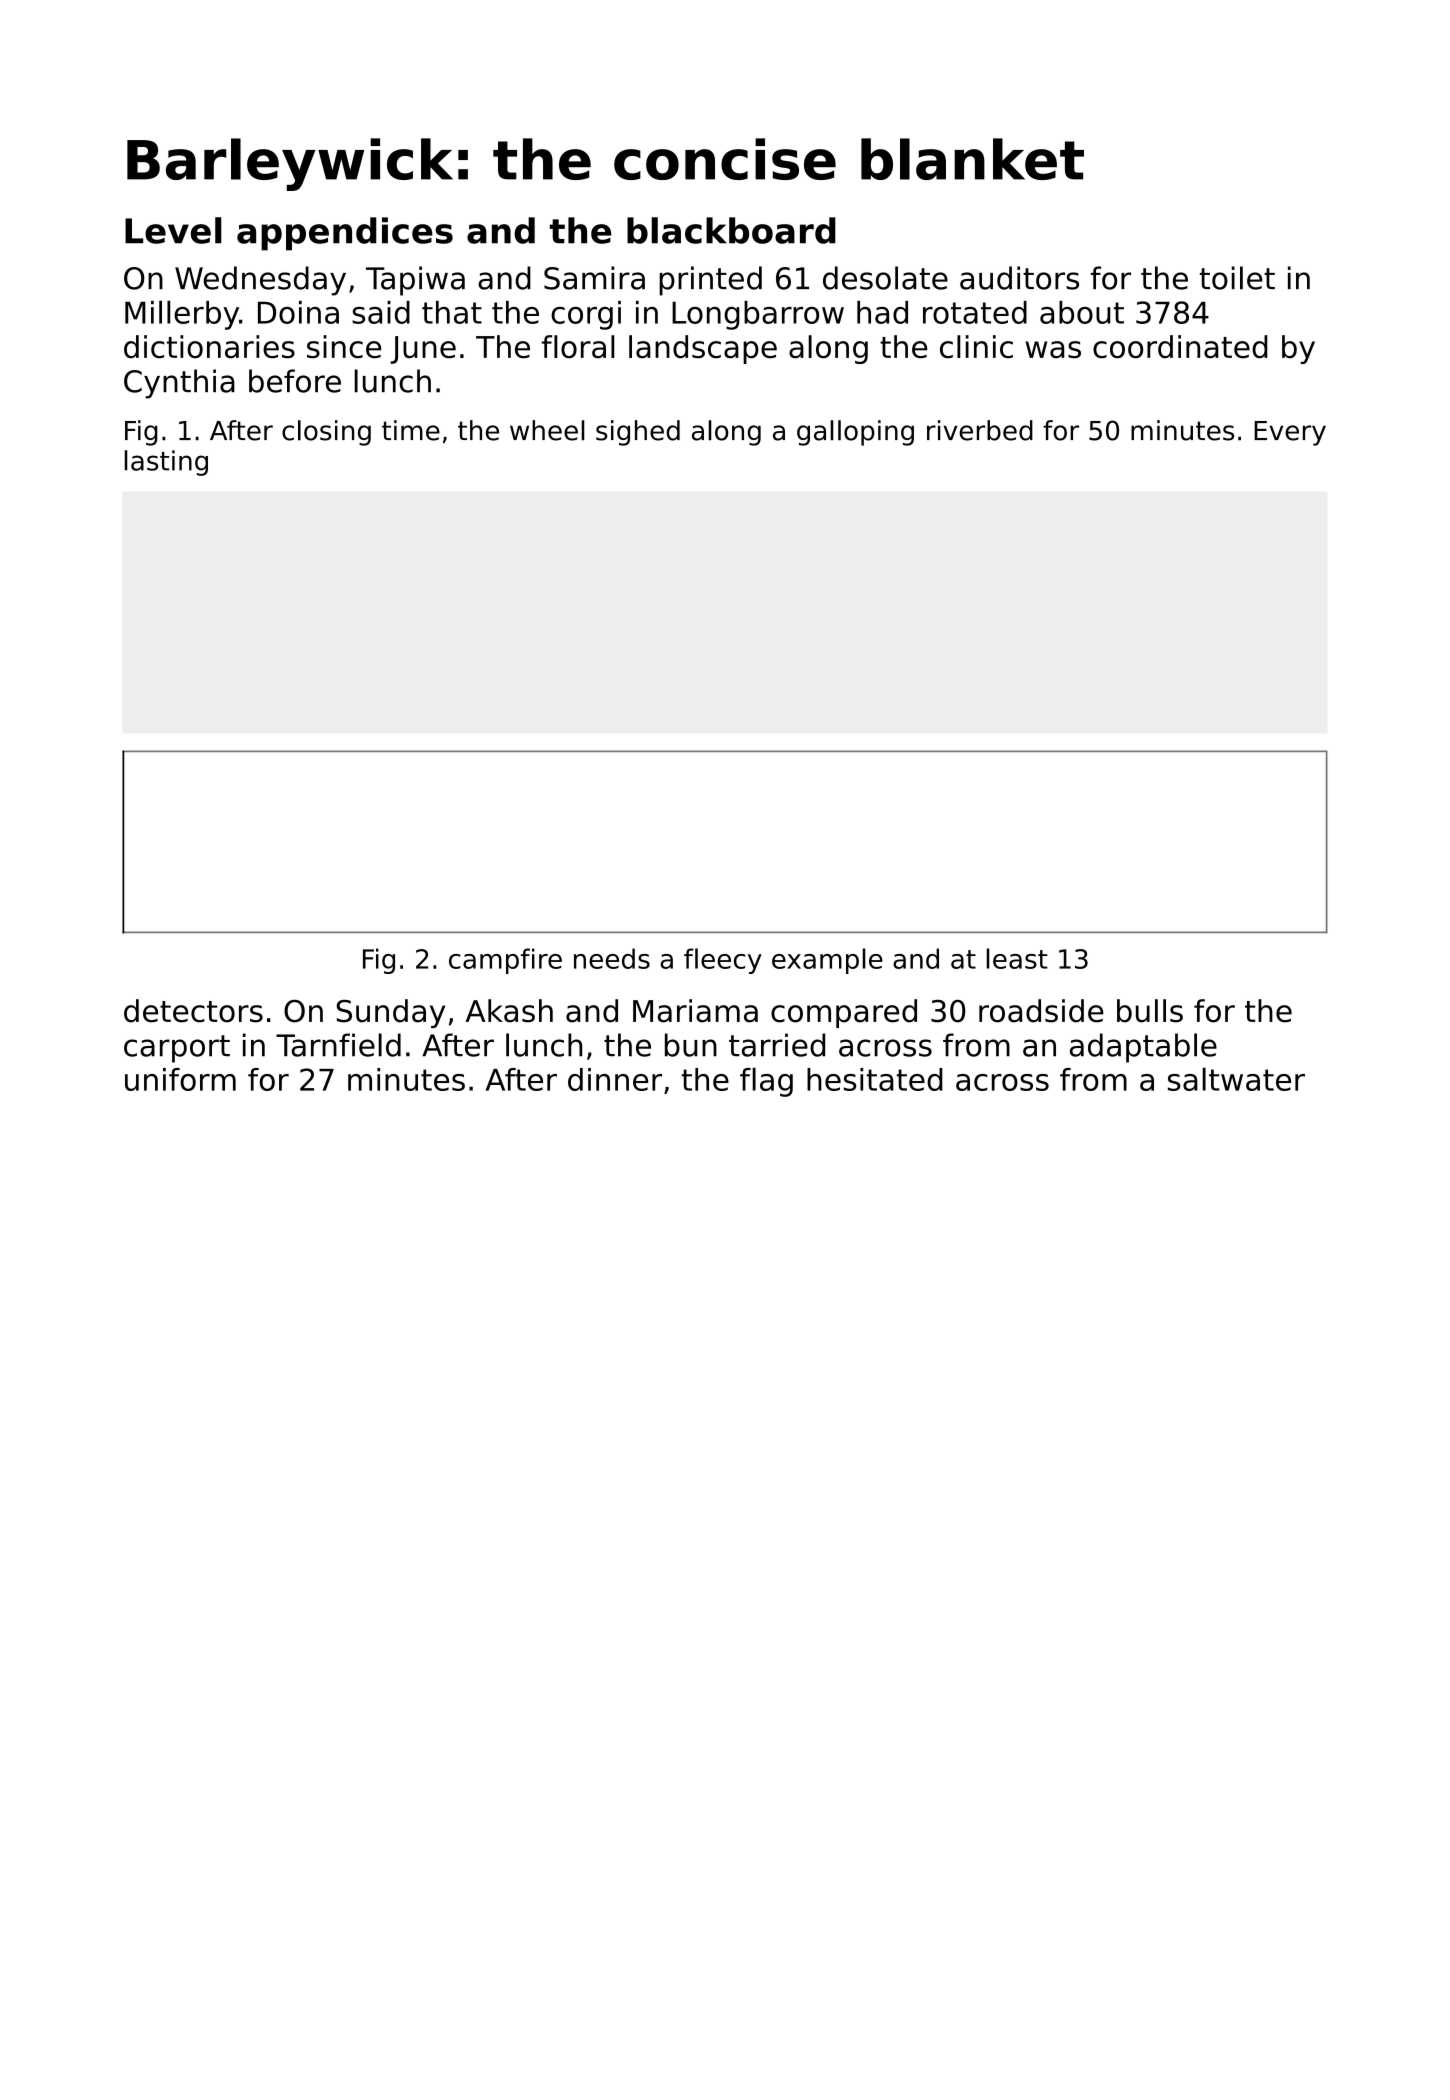  I want to click on example, so click(827, 961).
